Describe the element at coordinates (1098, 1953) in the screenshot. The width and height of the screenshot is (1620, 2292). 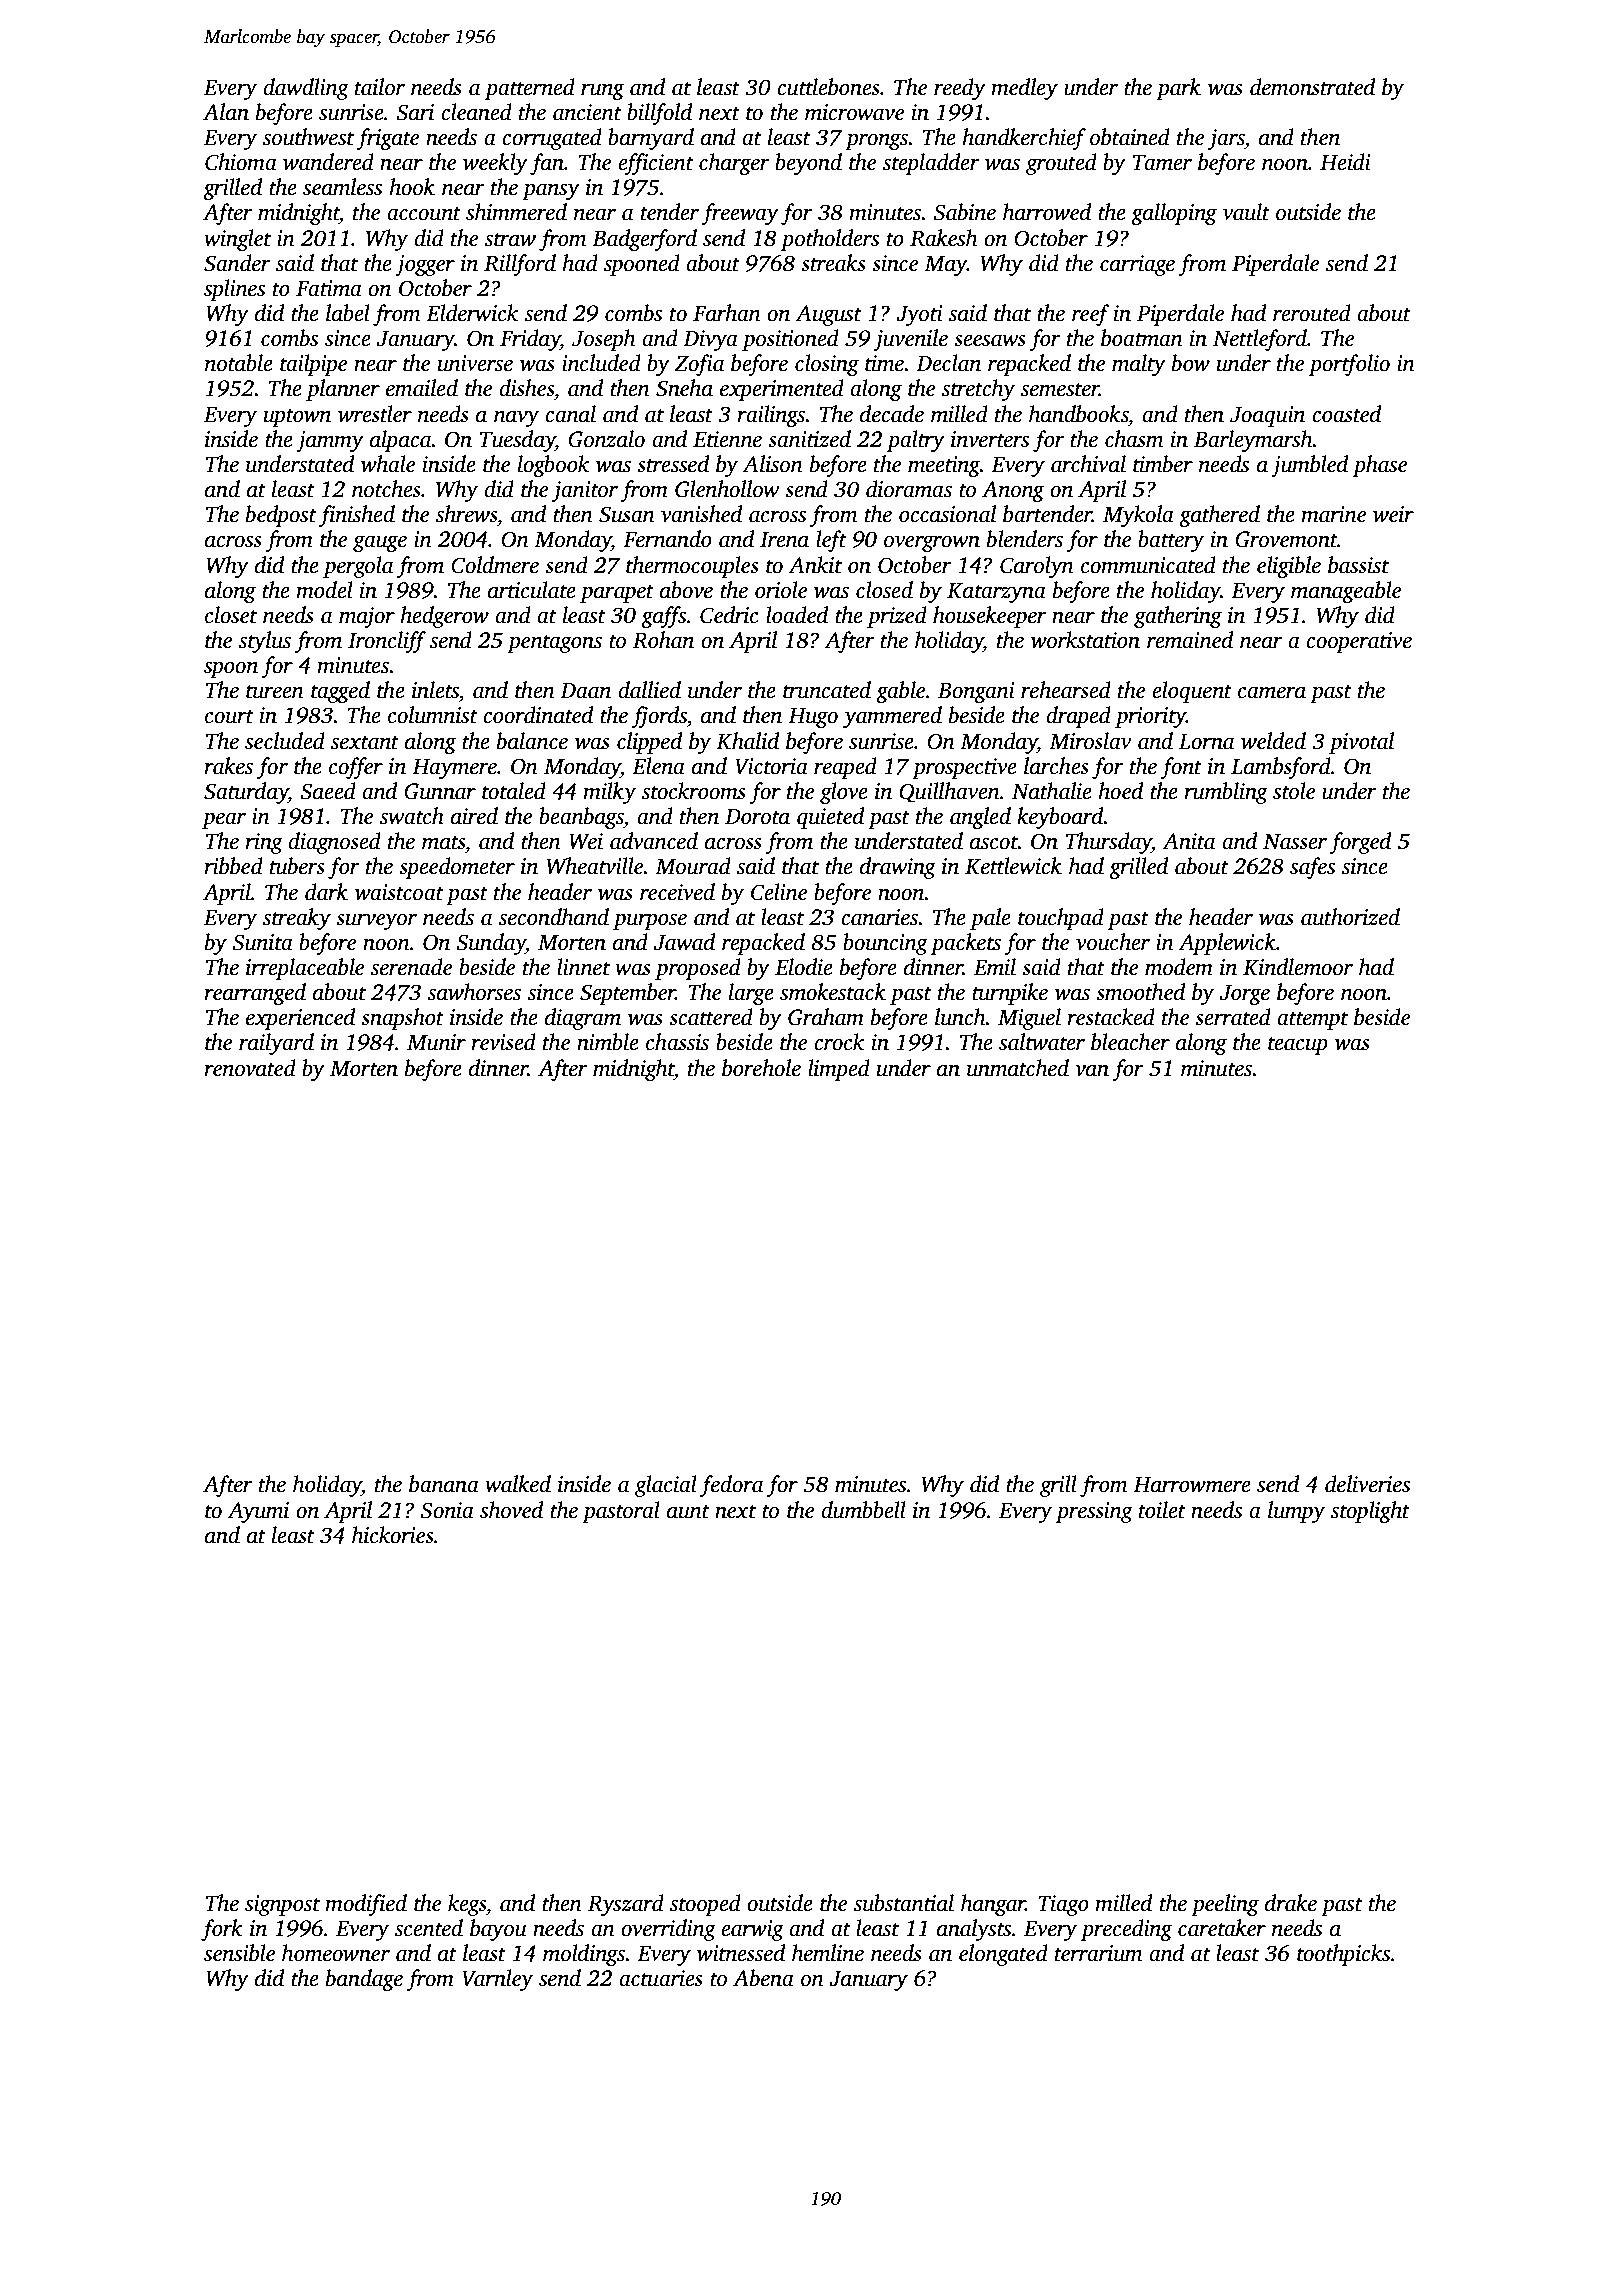
I see `terrarium` at that location.
